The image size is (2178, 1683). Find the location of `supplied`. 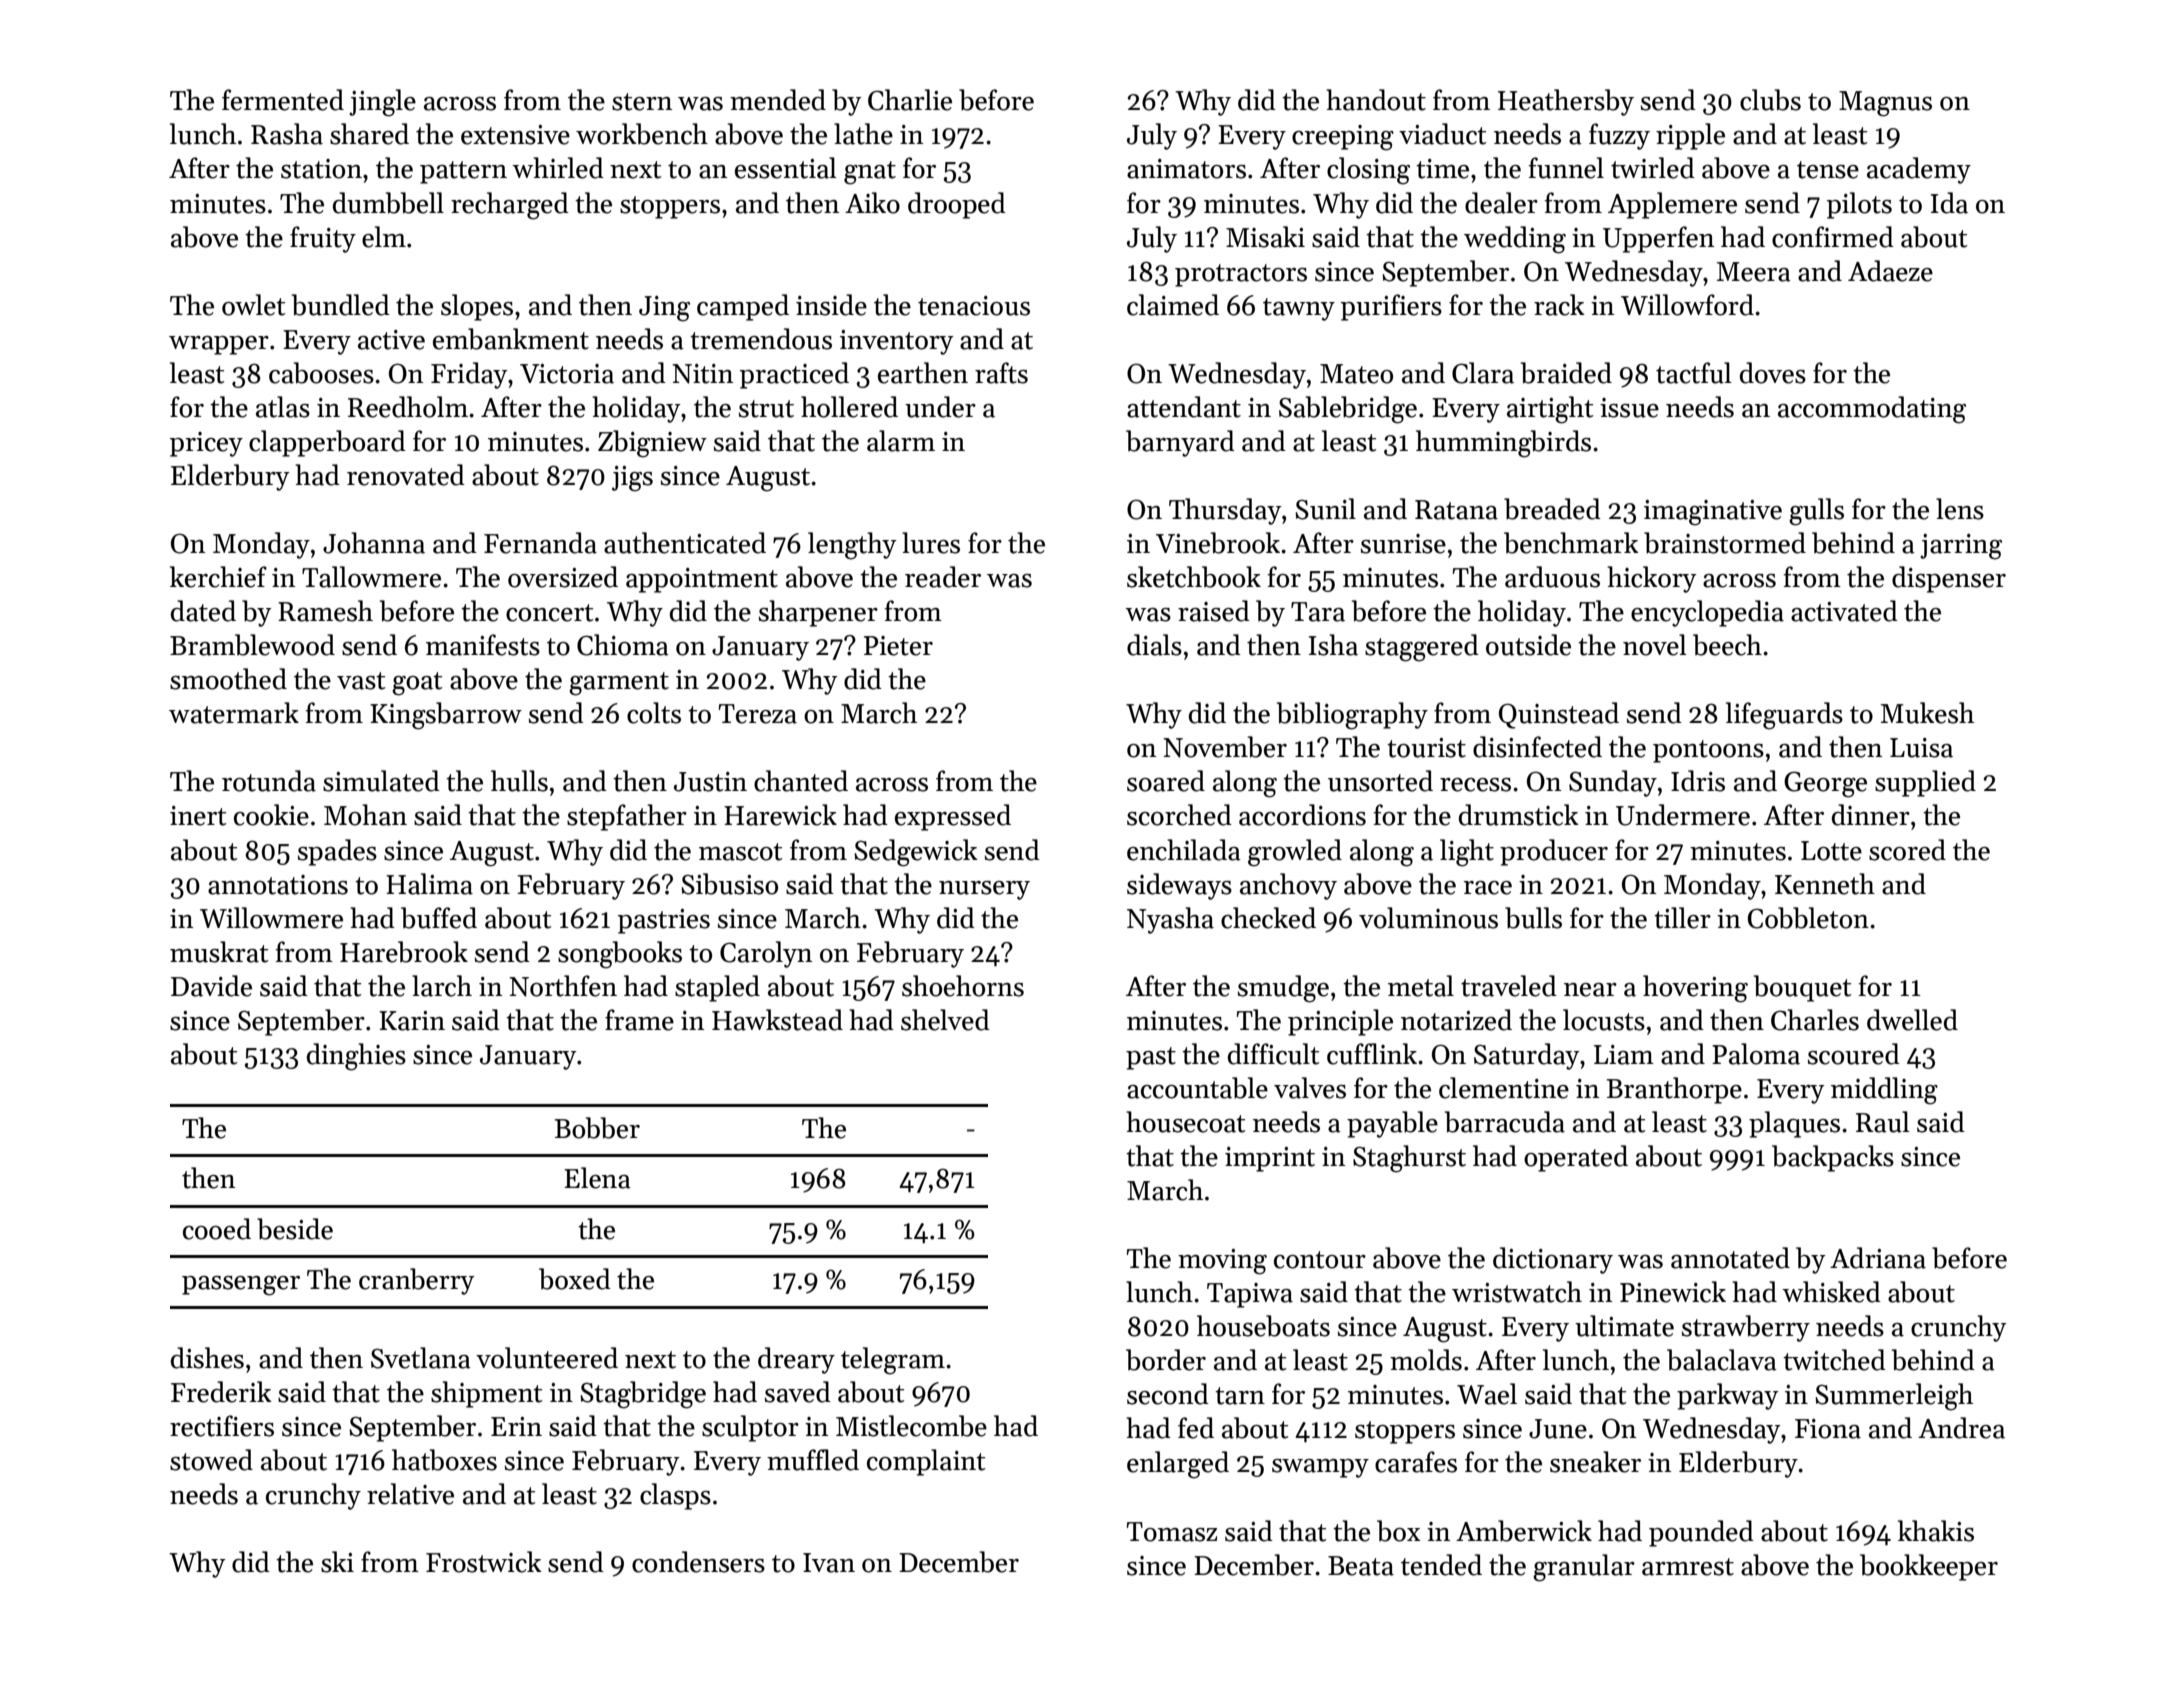

supplied is located at coordinates (1925, 783).
